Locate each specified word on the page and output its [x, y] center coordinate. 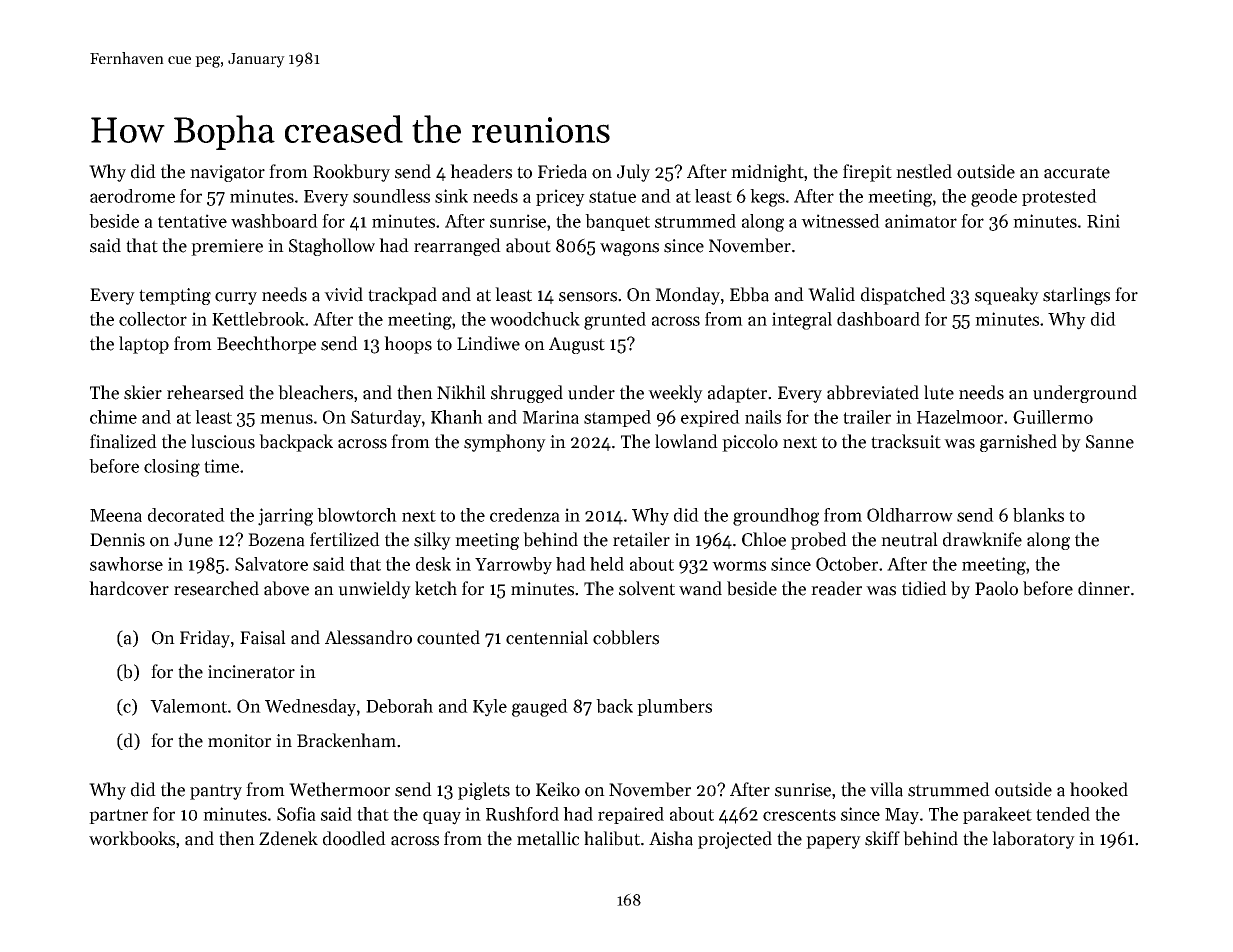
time [221, 466]
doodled [354, 838]
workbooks [132, 838]
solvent [647, 588]
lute [939, 392]
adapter [737, 394]
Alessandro [368, 637]
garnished [1018, 443]
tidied [924, 588]
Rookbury [351, 173]
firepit [867, 173]
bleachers [315, 392]
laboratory [1033, 840]
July [633, 173]
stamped [617, 418]
